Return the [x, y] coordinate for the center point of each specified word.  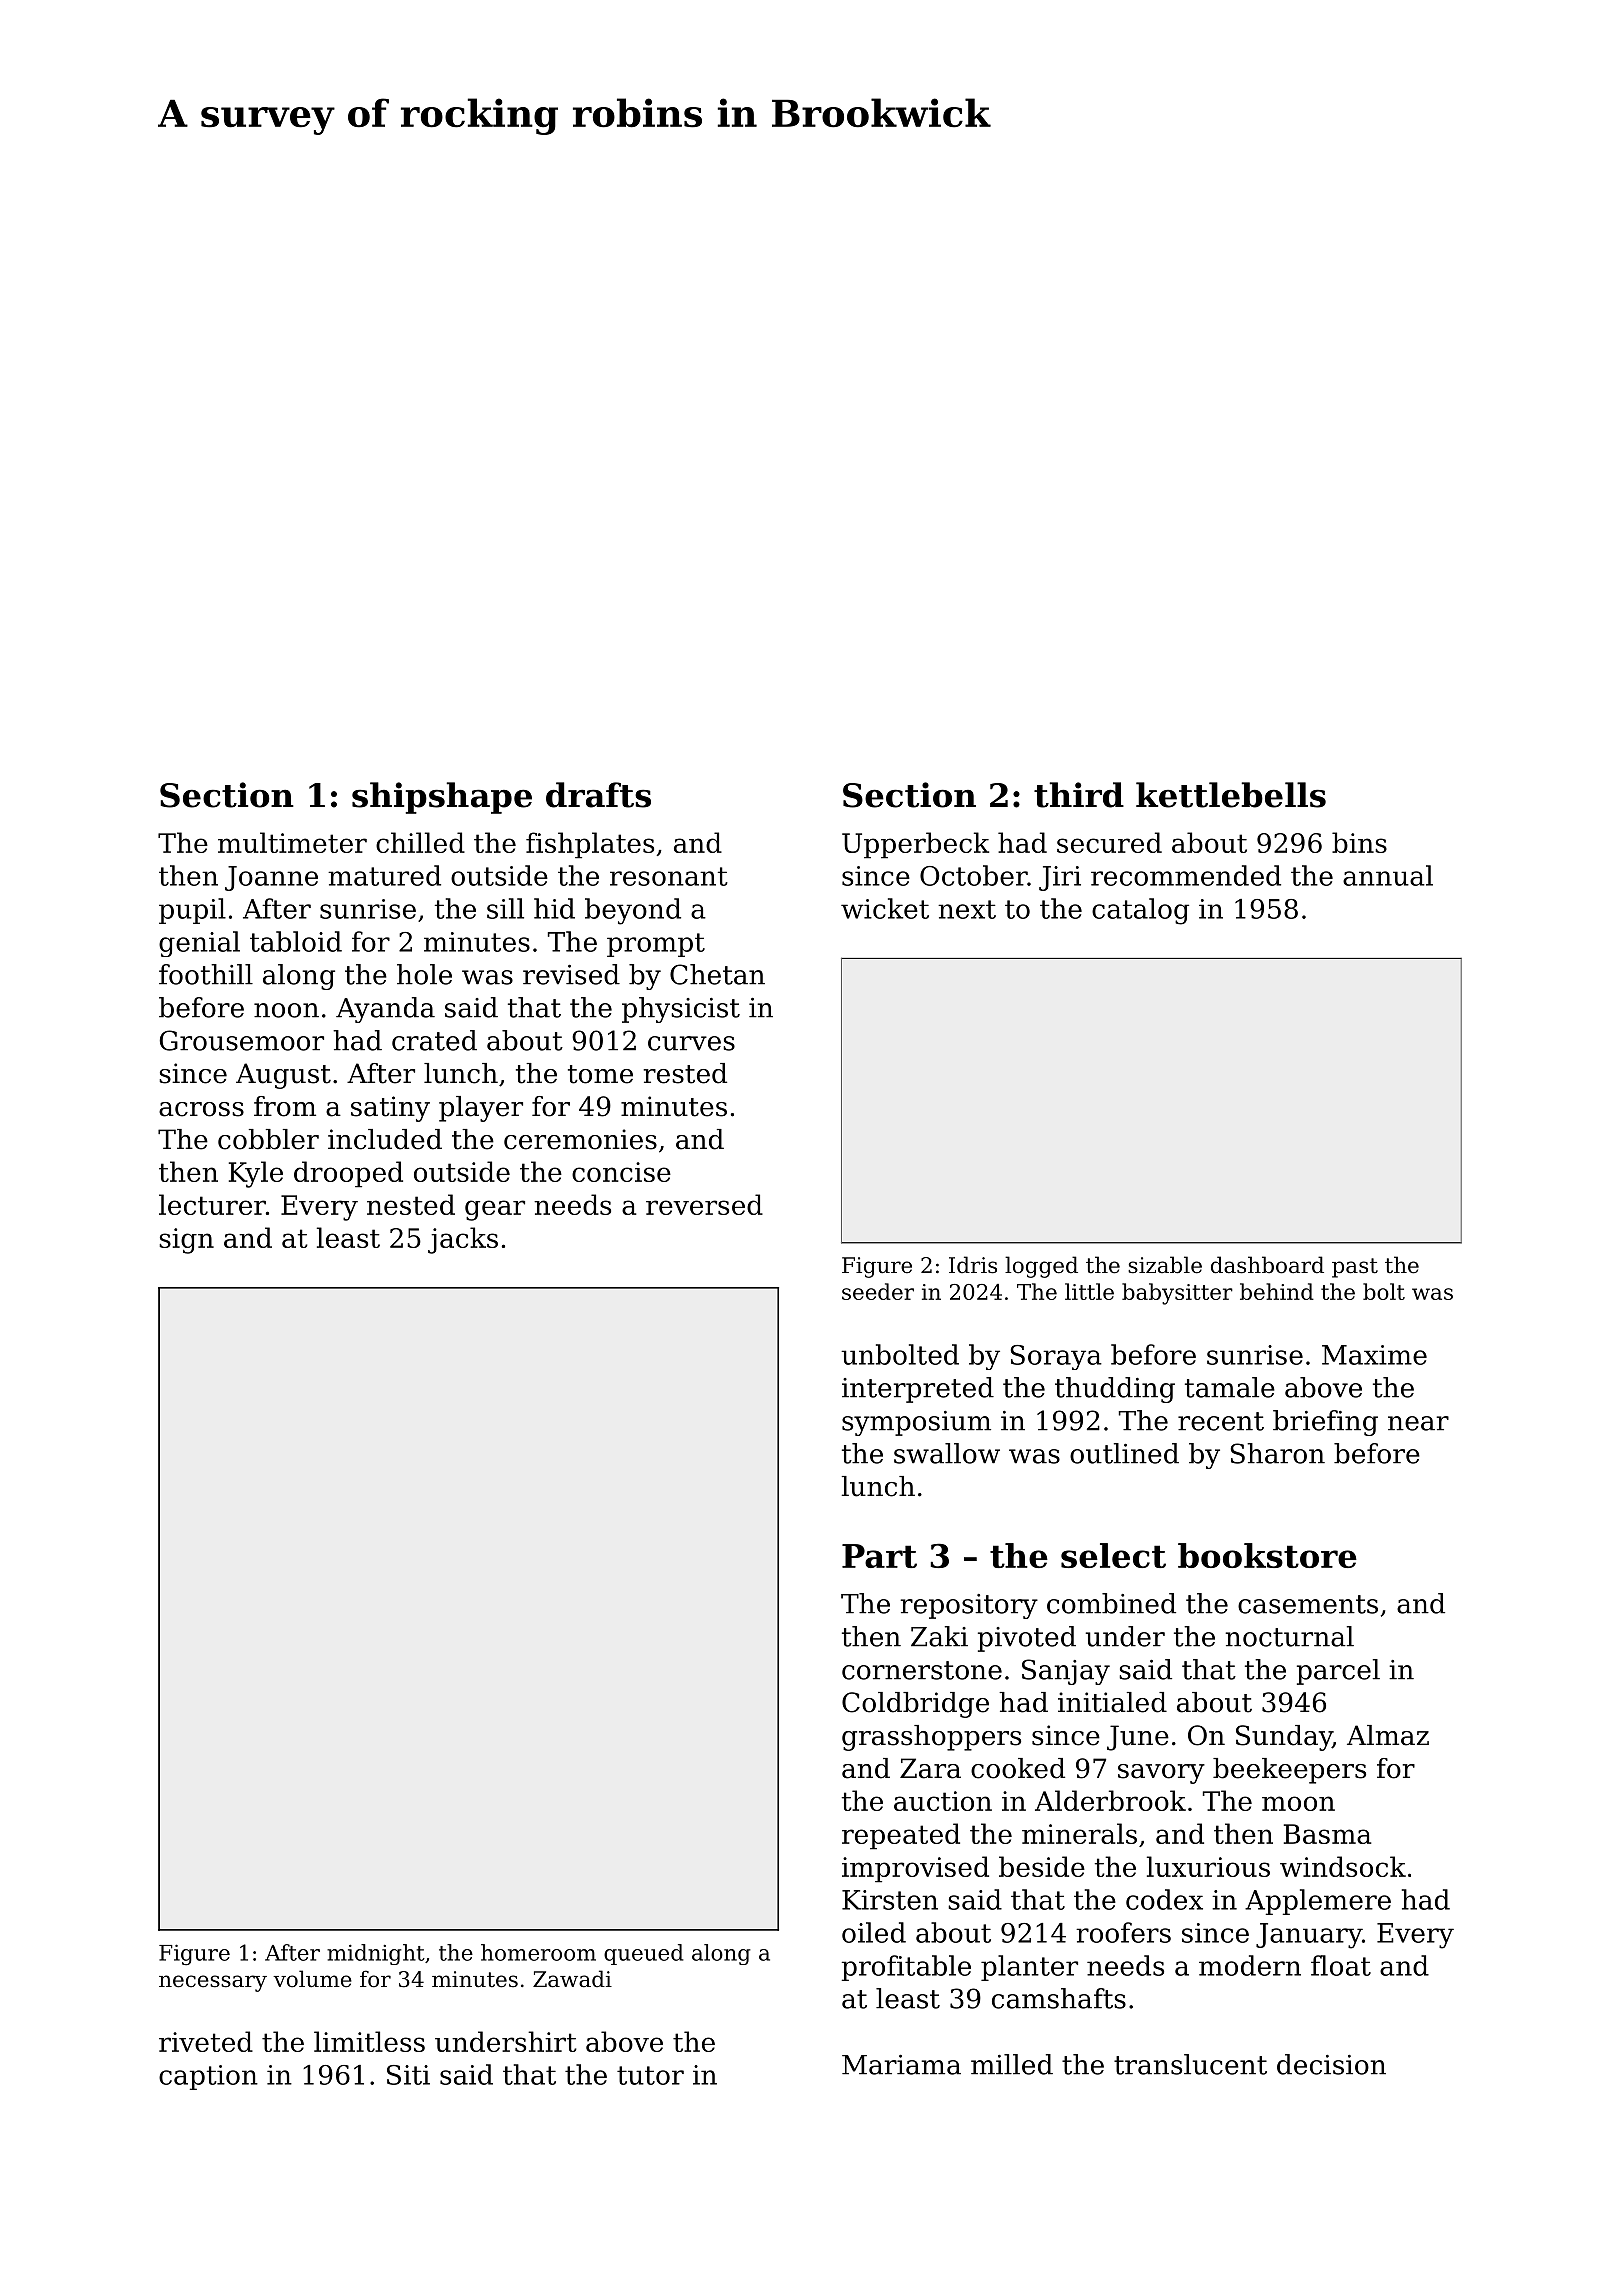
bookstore [1267, 1555]
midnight [376, 1954]
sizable [1165, 1265]
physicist [681, 1010]
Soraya [1056, 1357]
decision [1331, 2064]
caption [208, 2077]
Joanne [271, 878]
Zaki [939, 1636]
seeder [878, 1291]
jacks [463, 1240]
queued [643, 1954]
